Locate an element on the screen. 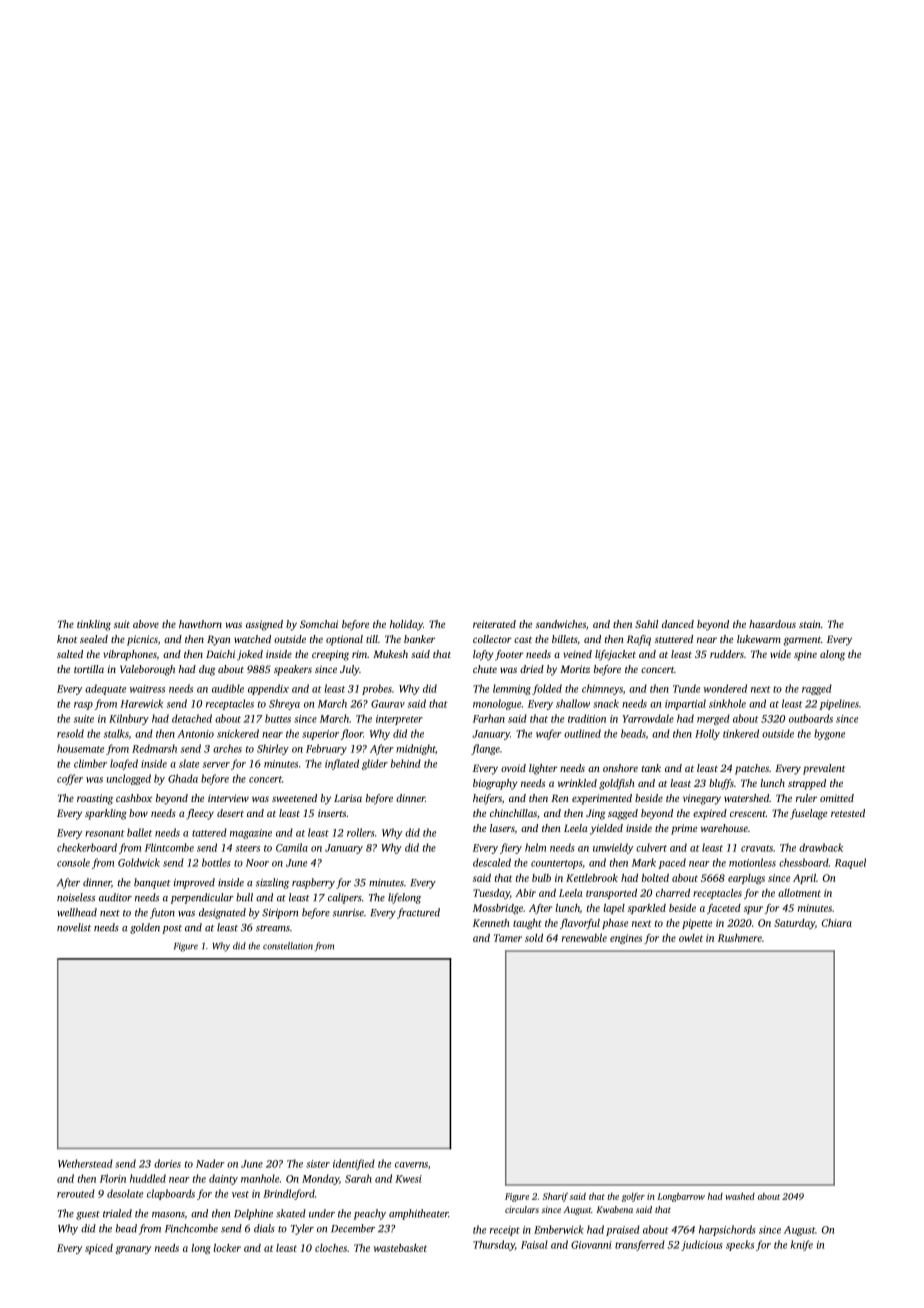 This screenshot has height=1308, width=924. holiday is located at coordinates (406, 625).
